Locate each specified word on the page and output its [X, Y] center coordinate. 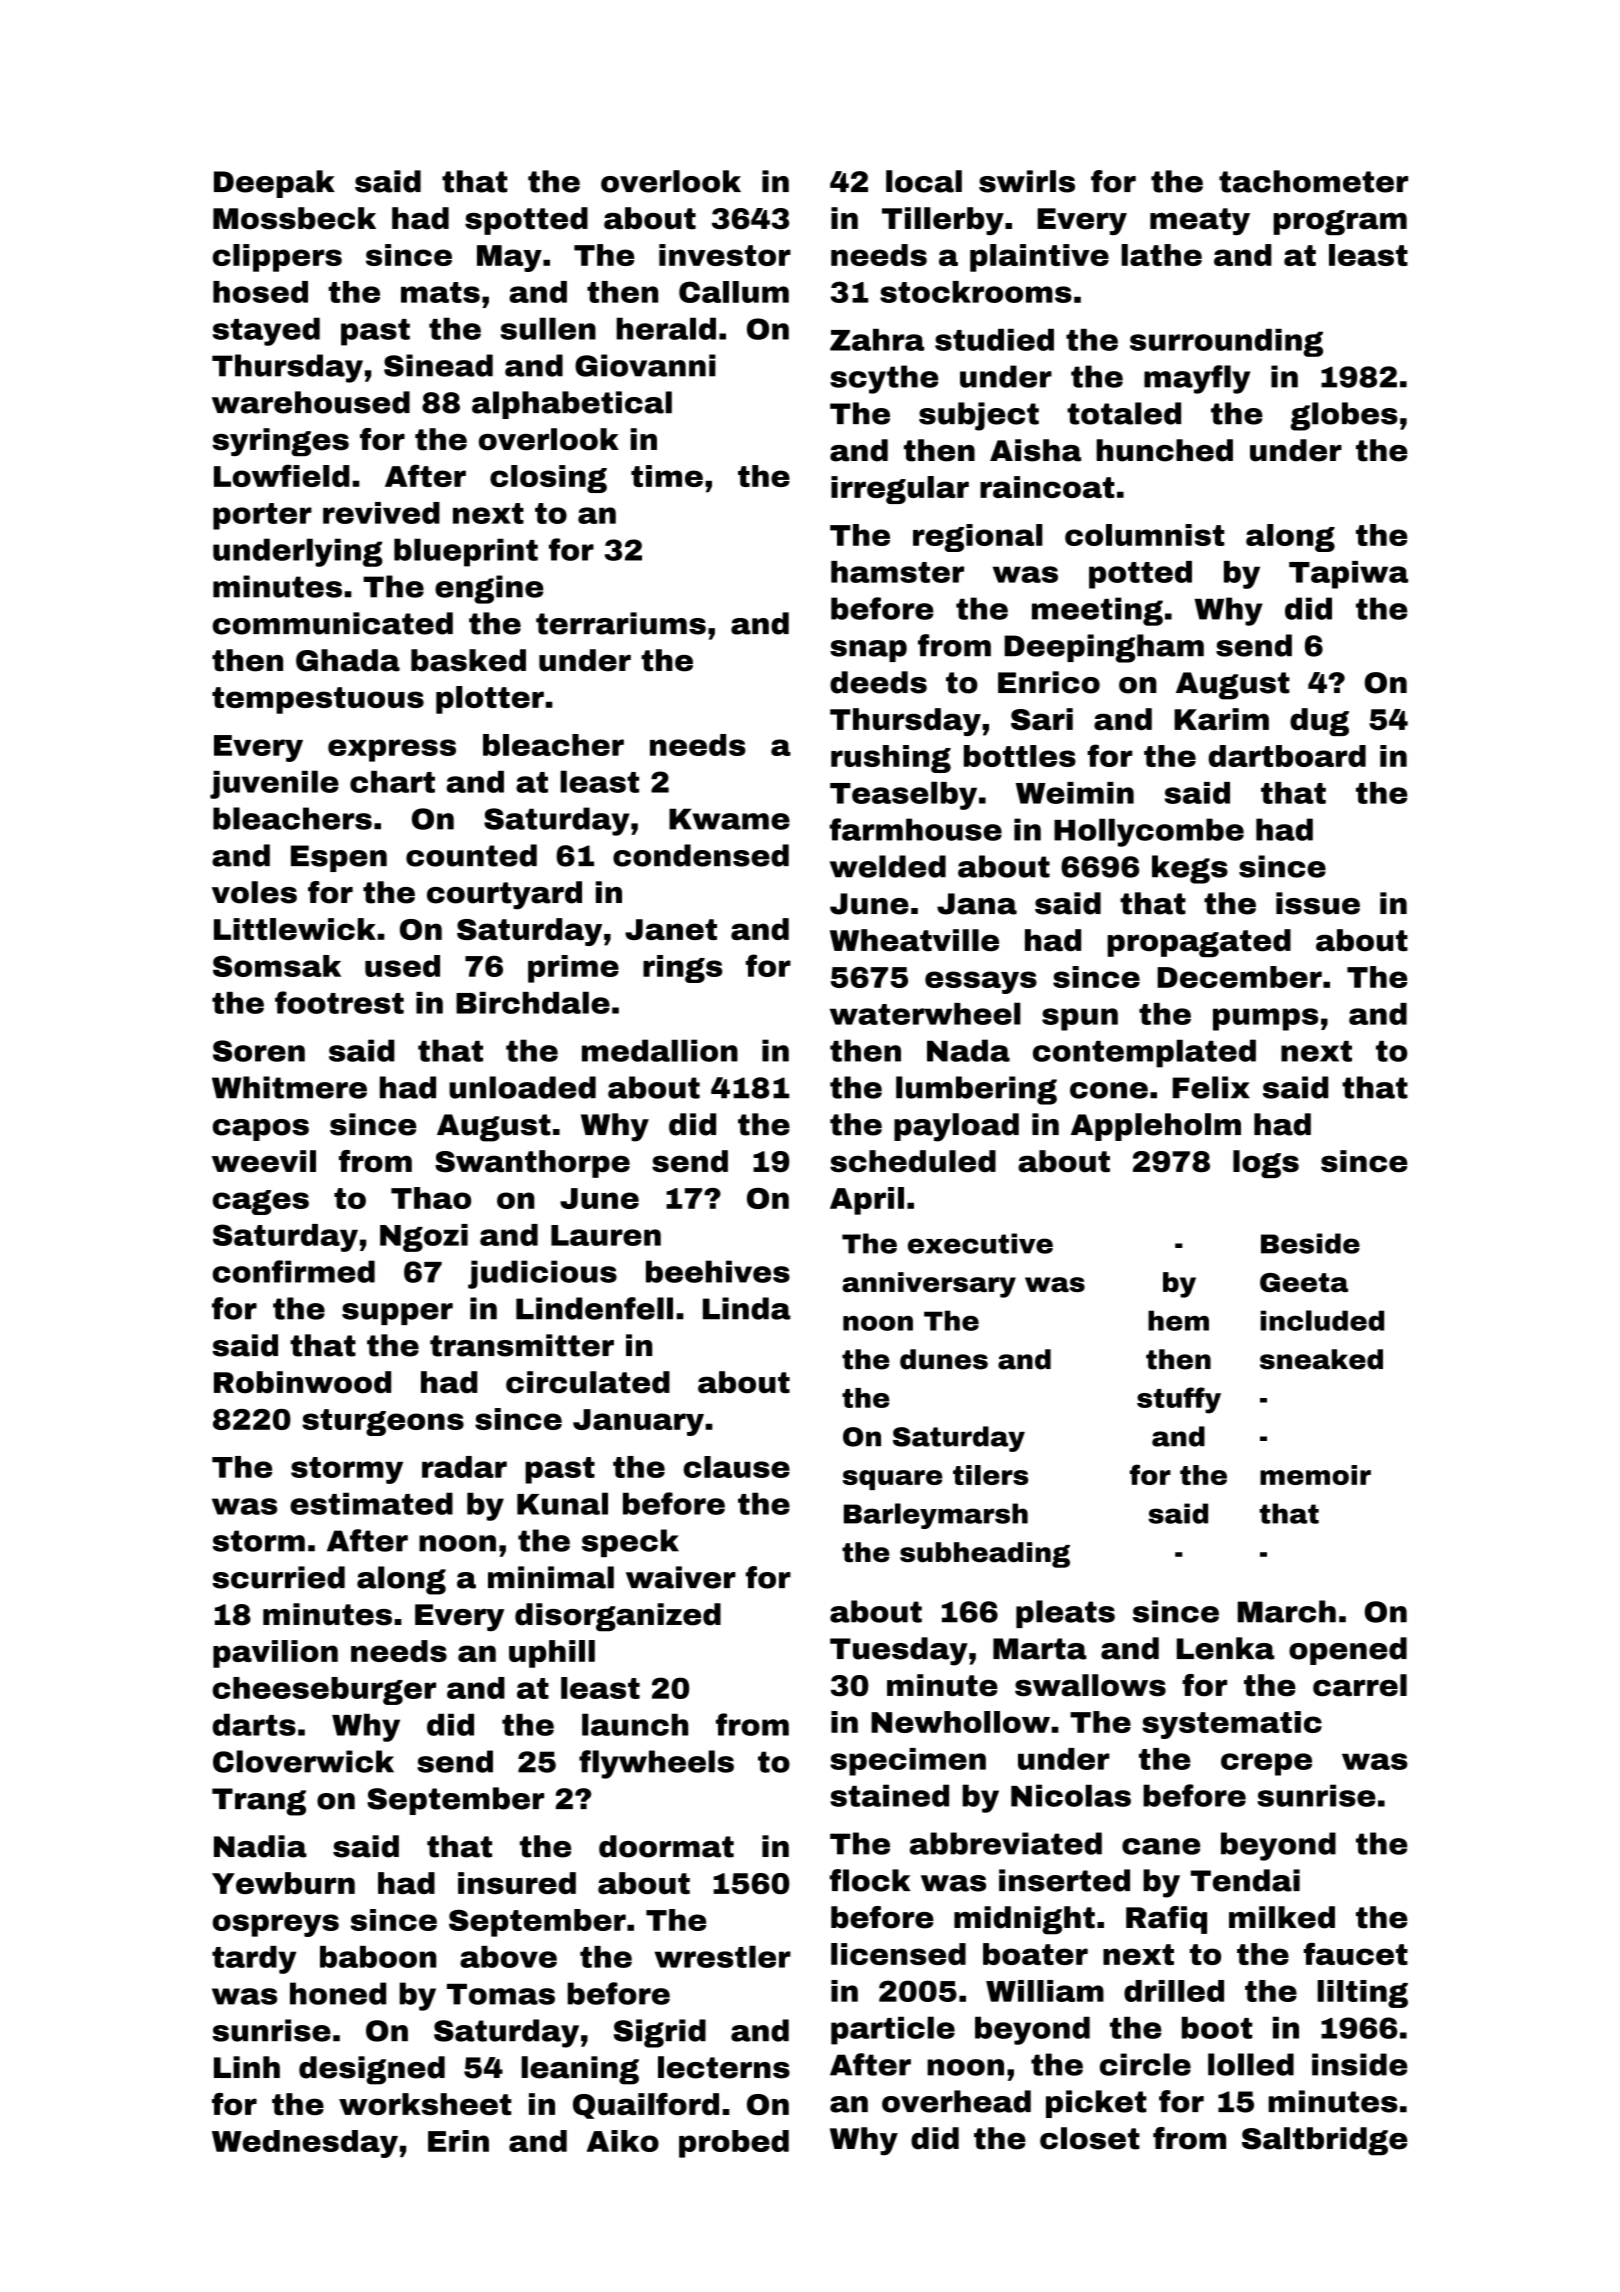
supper [397, 1314]
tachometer [1313, 181]
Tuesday [899, 1651]
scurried [278, 1577]
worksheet [425, 2104]
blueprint [466, 552]
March [1287, 1611]
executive [980, 1243]
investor [725, 255]
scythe [884, 379]
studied [994, 340]
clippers [277, 258]
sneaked [1321, 1359]
